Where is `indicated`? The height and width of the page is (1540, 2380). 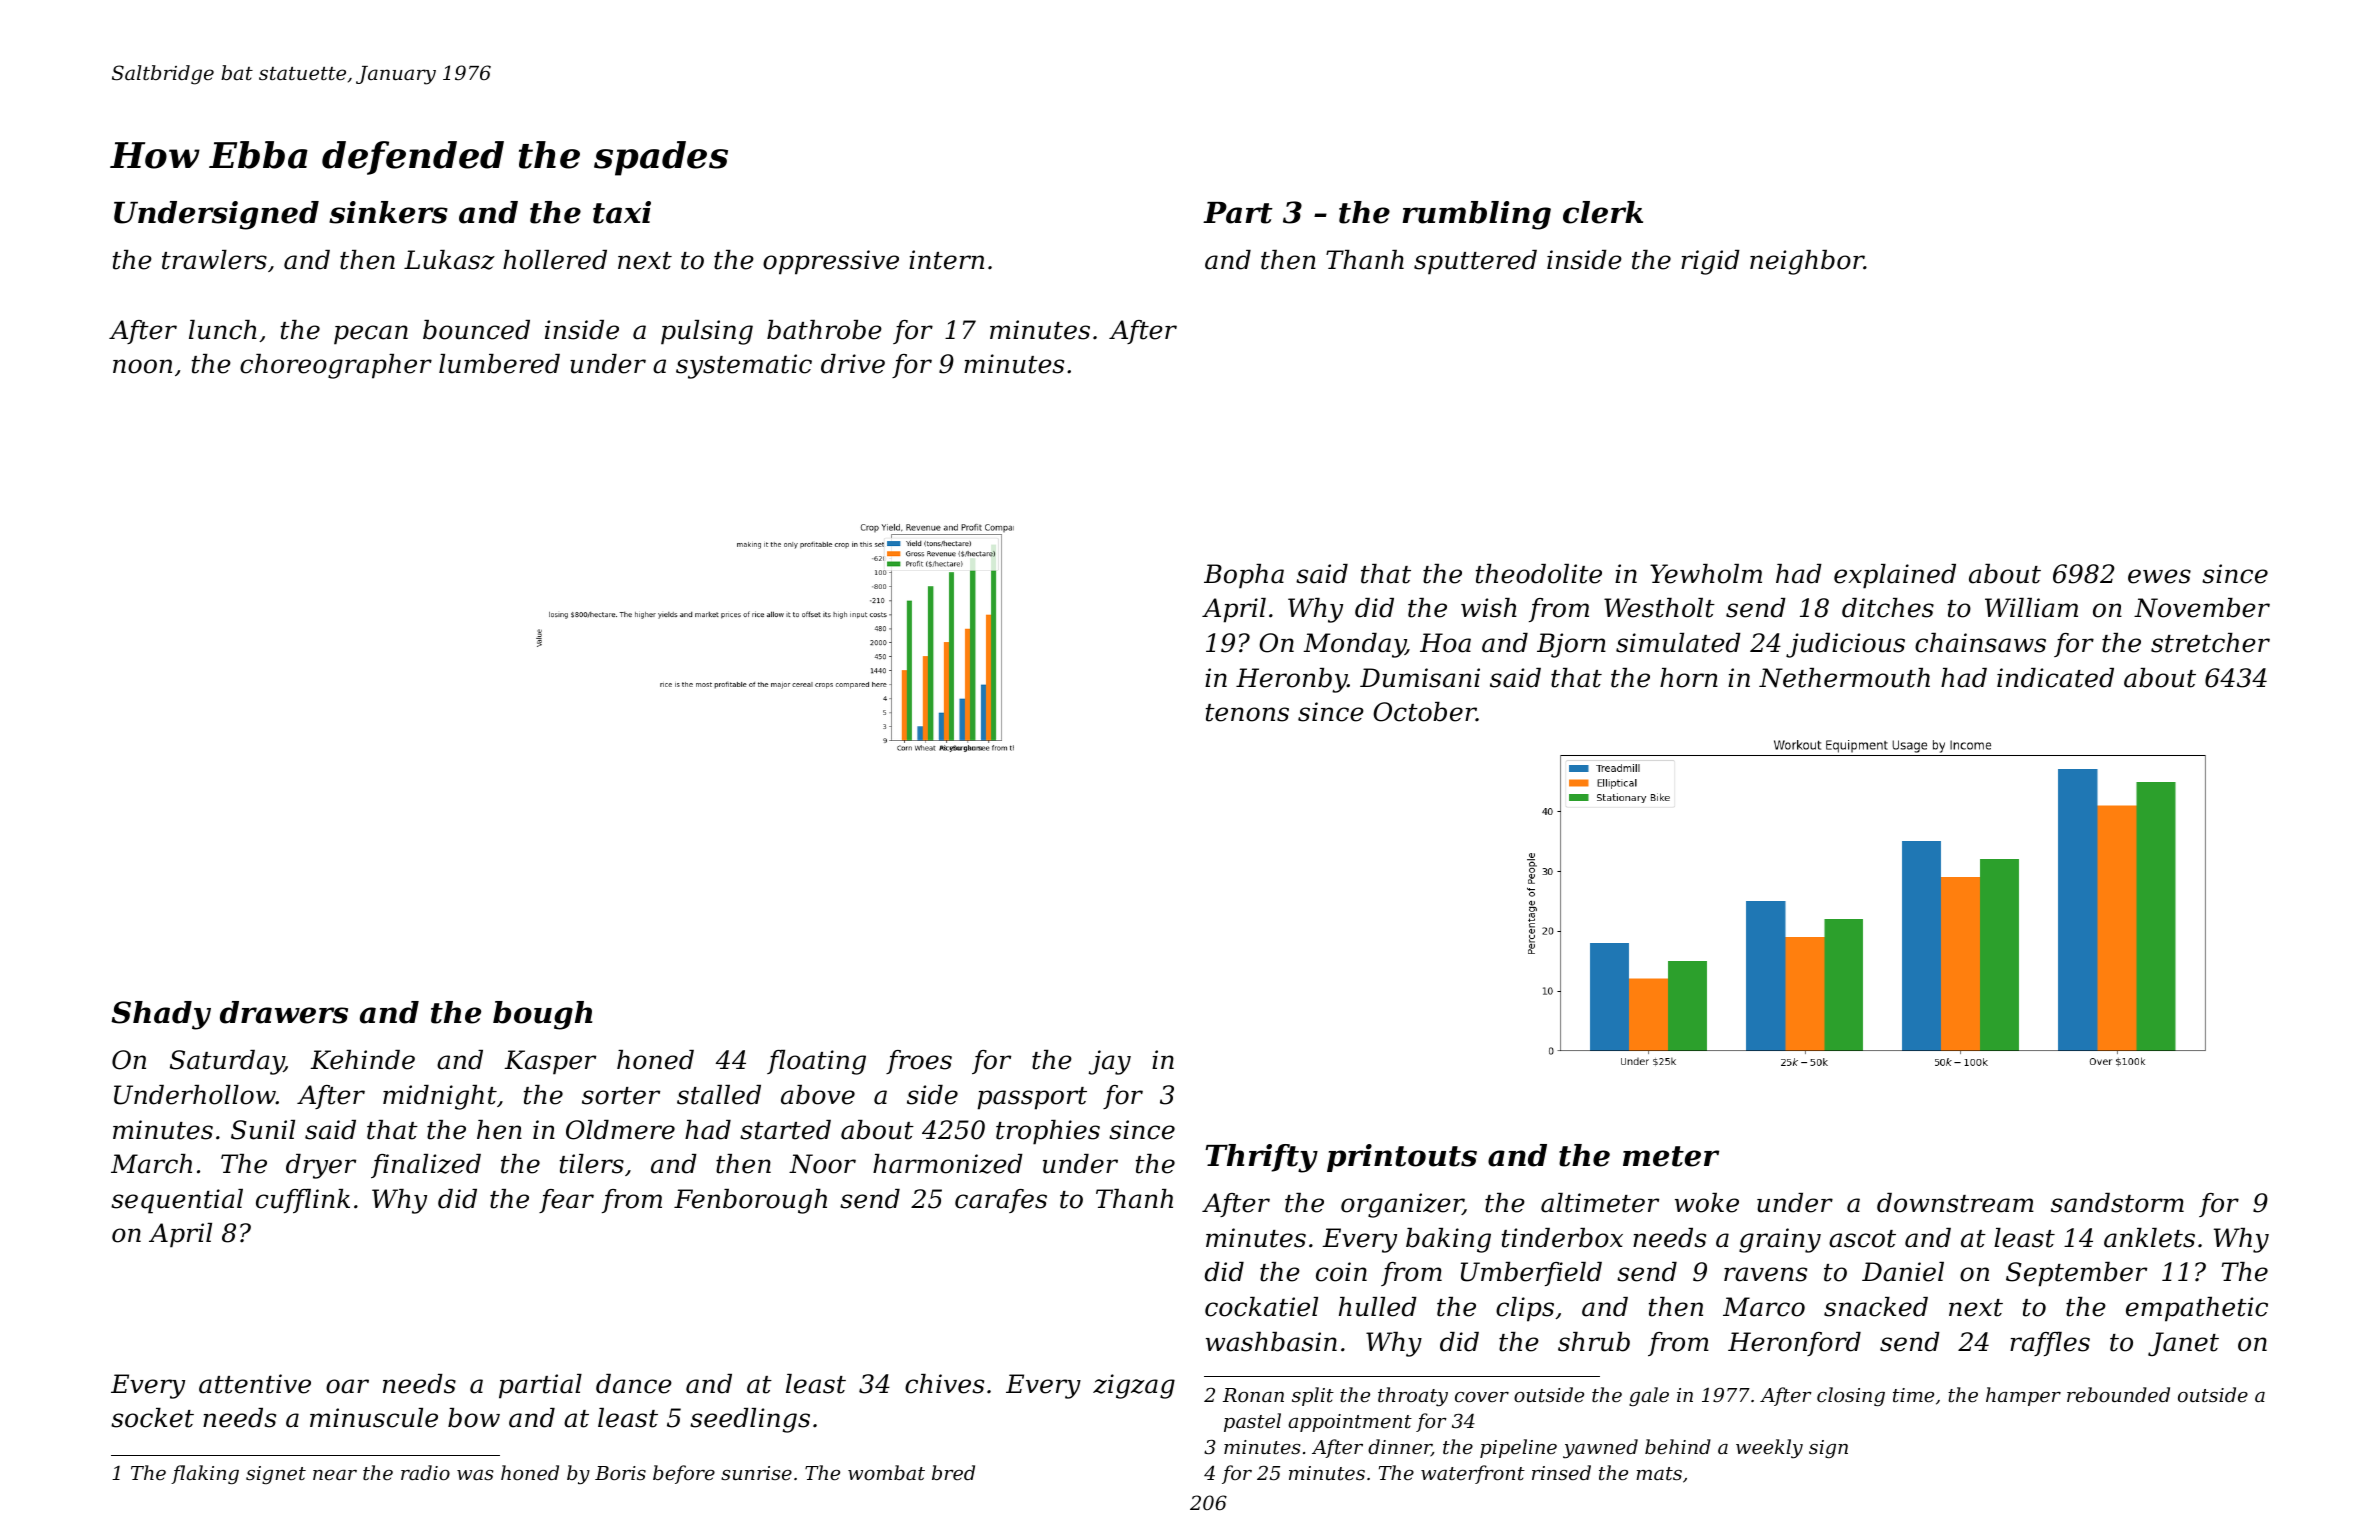 indicated is located at coordinates (2055, 678).
